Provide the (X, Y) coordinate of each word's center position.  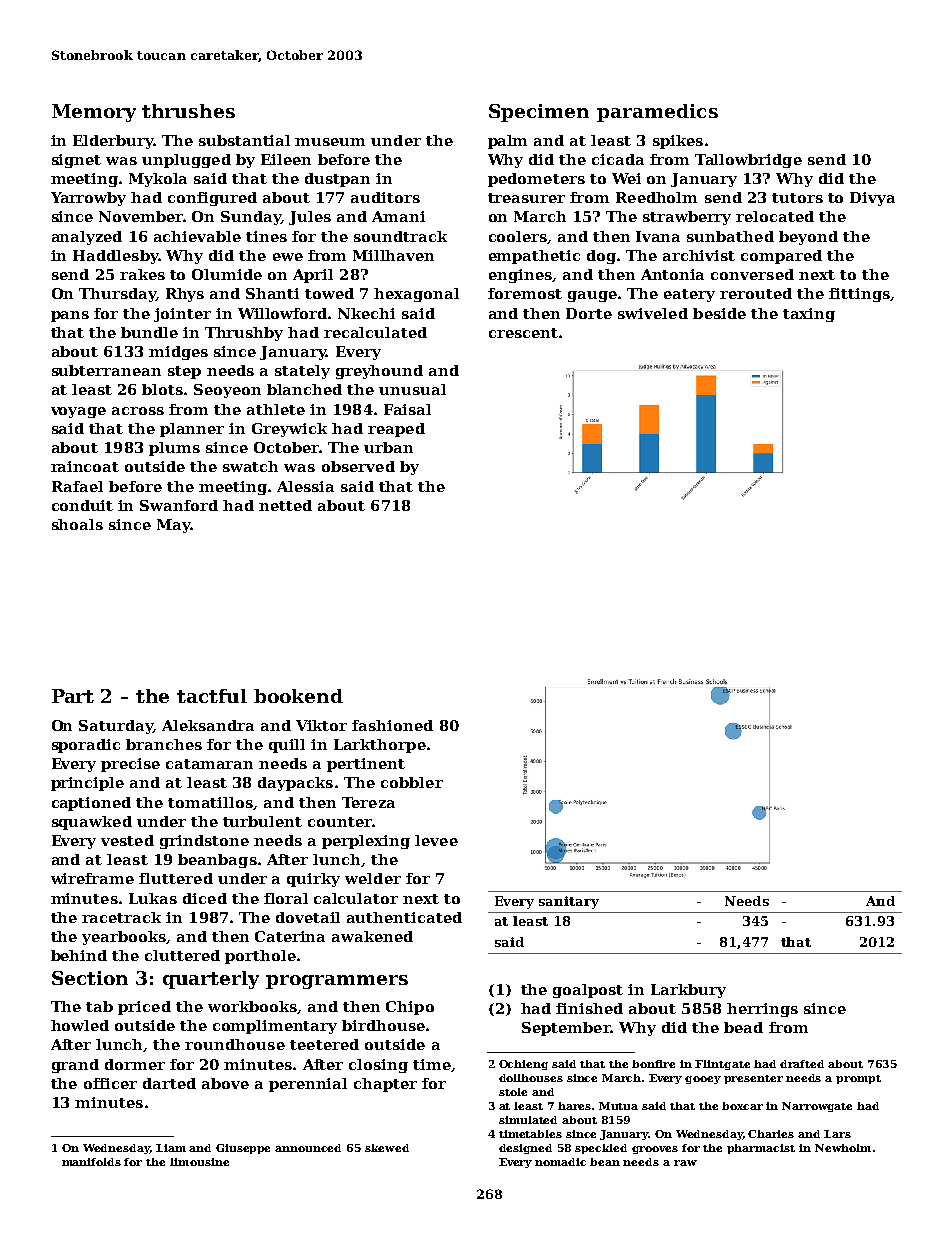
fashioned (392, 725)
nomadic (560, 1162)
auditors (385, 197)
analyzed (87, 238)
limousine (199, 1162)
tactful (212, 696)
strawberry (687, 218)
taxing (809, 315)
